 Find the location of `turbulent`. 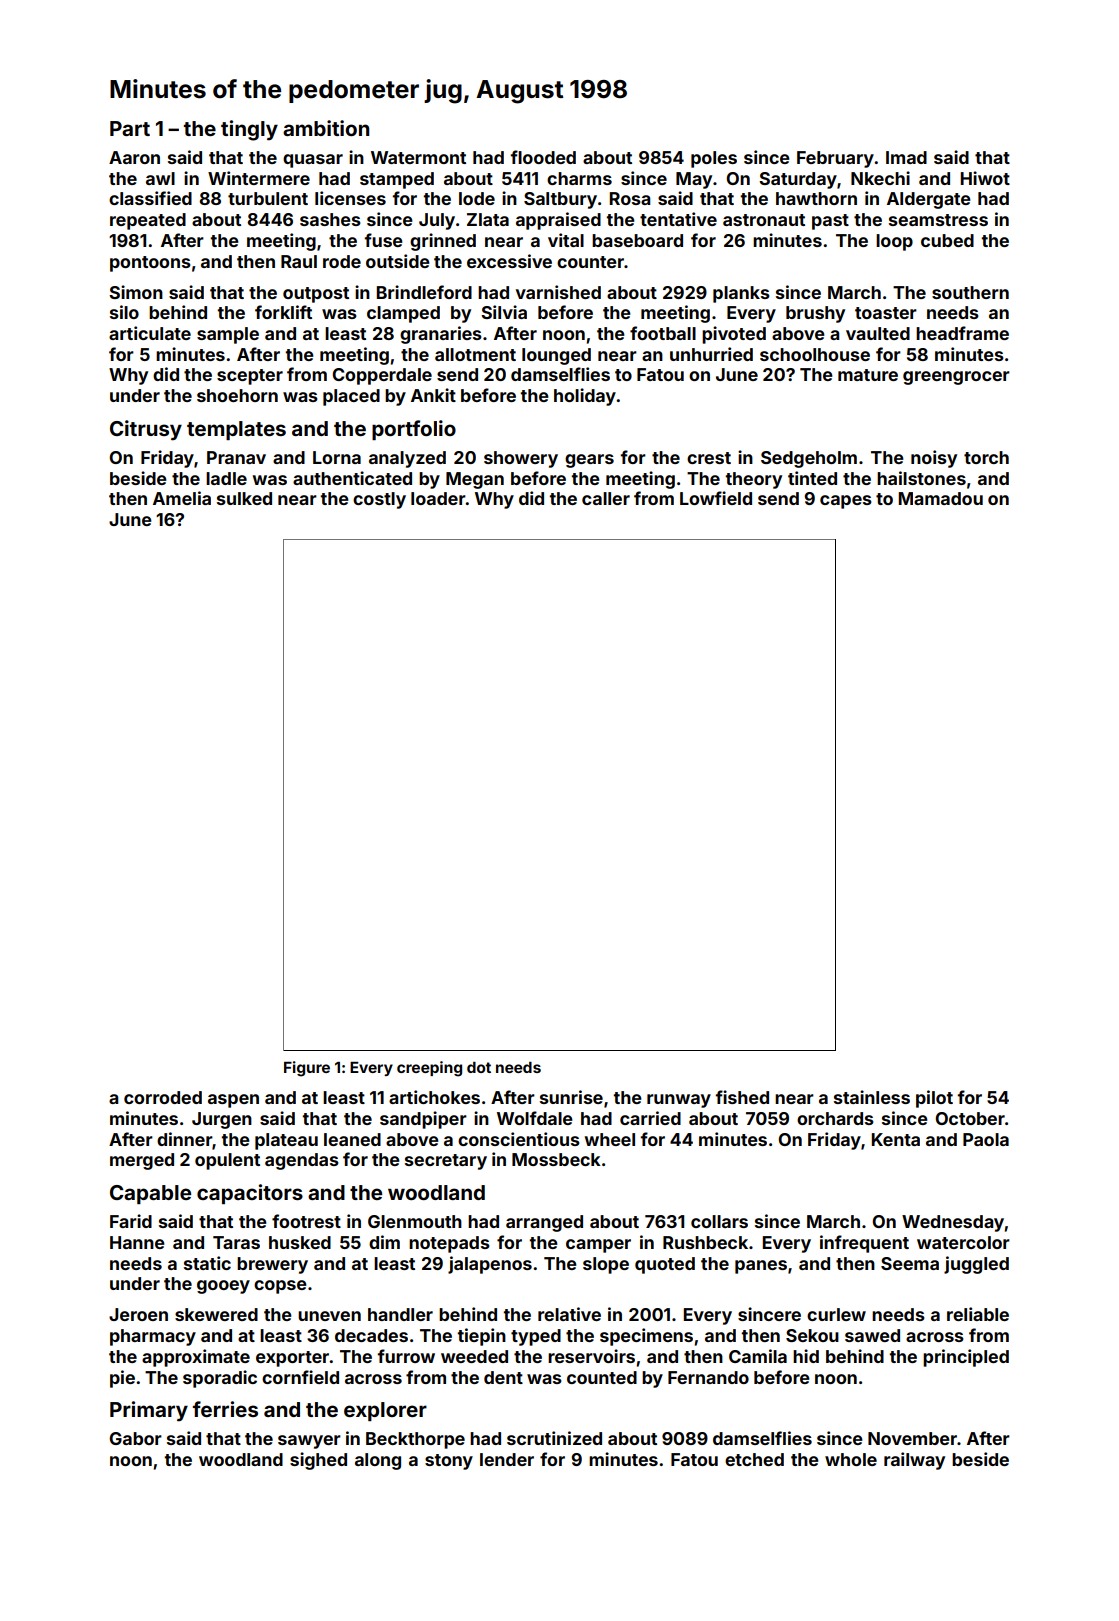

turbulent is located at coordinates (268, 198).
